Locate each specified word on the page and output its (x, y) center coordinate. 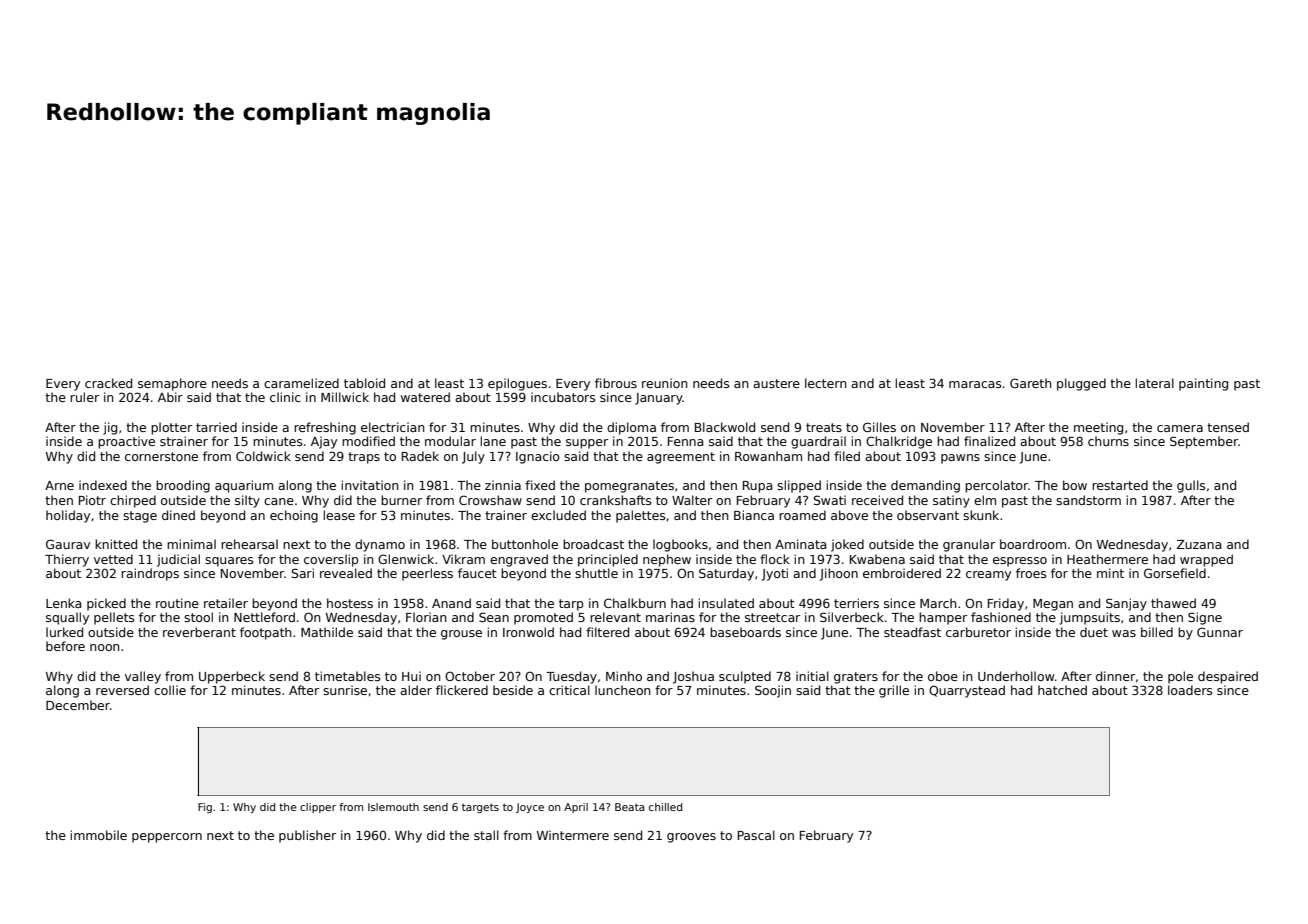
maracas (975, 384)
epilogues (517, 384)
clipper (318, 808)
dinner (1115, 676)
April (576, 808)
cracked (108, 383)
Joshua (693, 677)
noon (105, 647)
